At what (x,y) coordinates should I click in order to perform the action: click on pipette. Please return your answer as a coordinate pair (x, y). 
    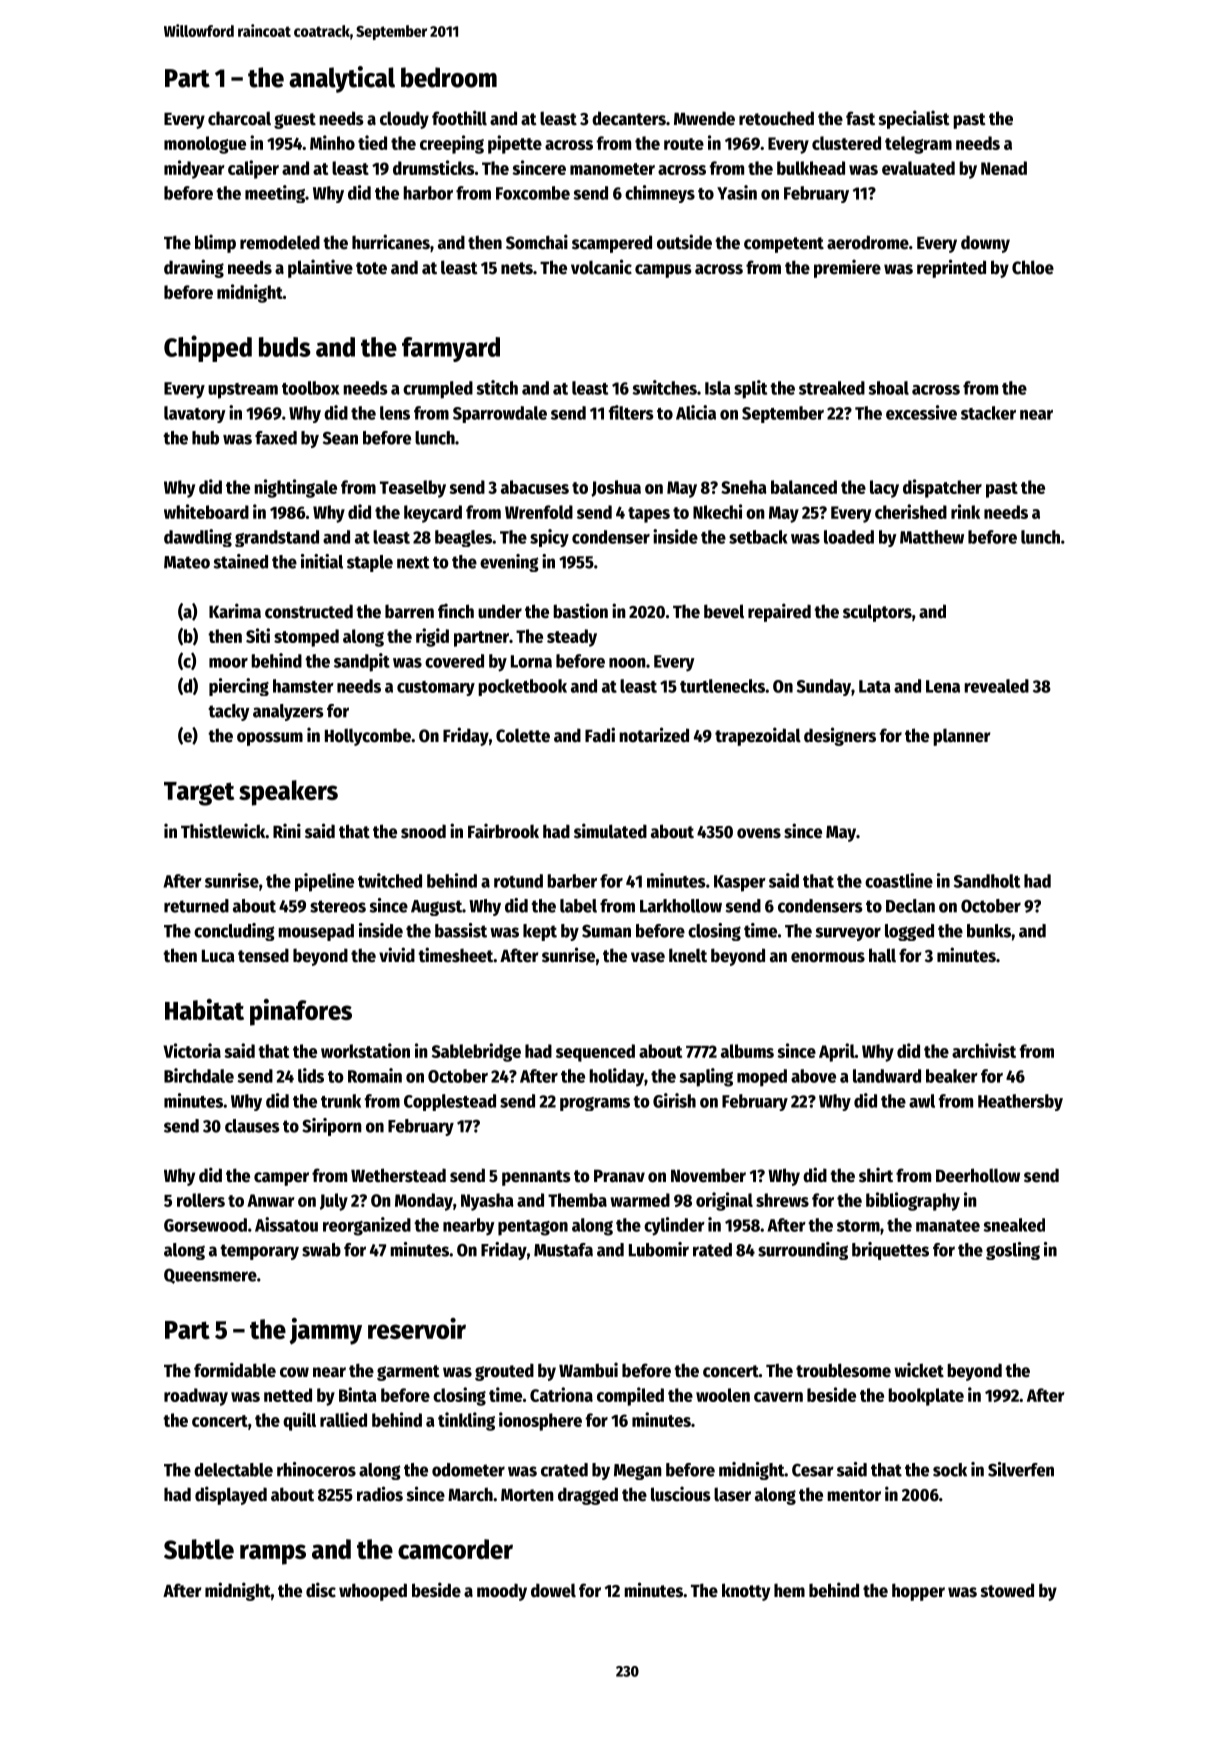
    Looking at the image, I should click on (515, 144).
